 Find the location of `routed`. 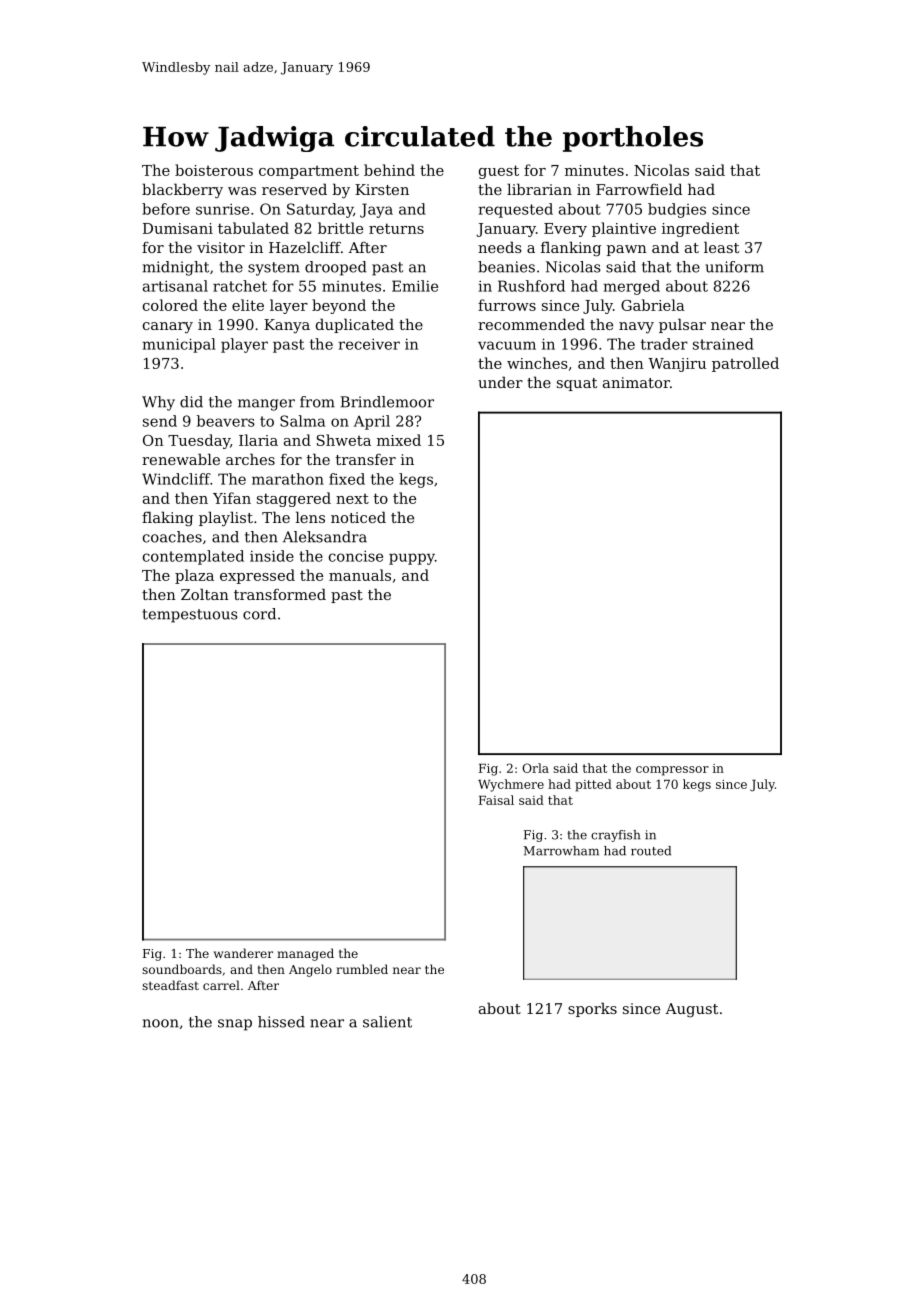

routed is located at coordinates (651, 851).
